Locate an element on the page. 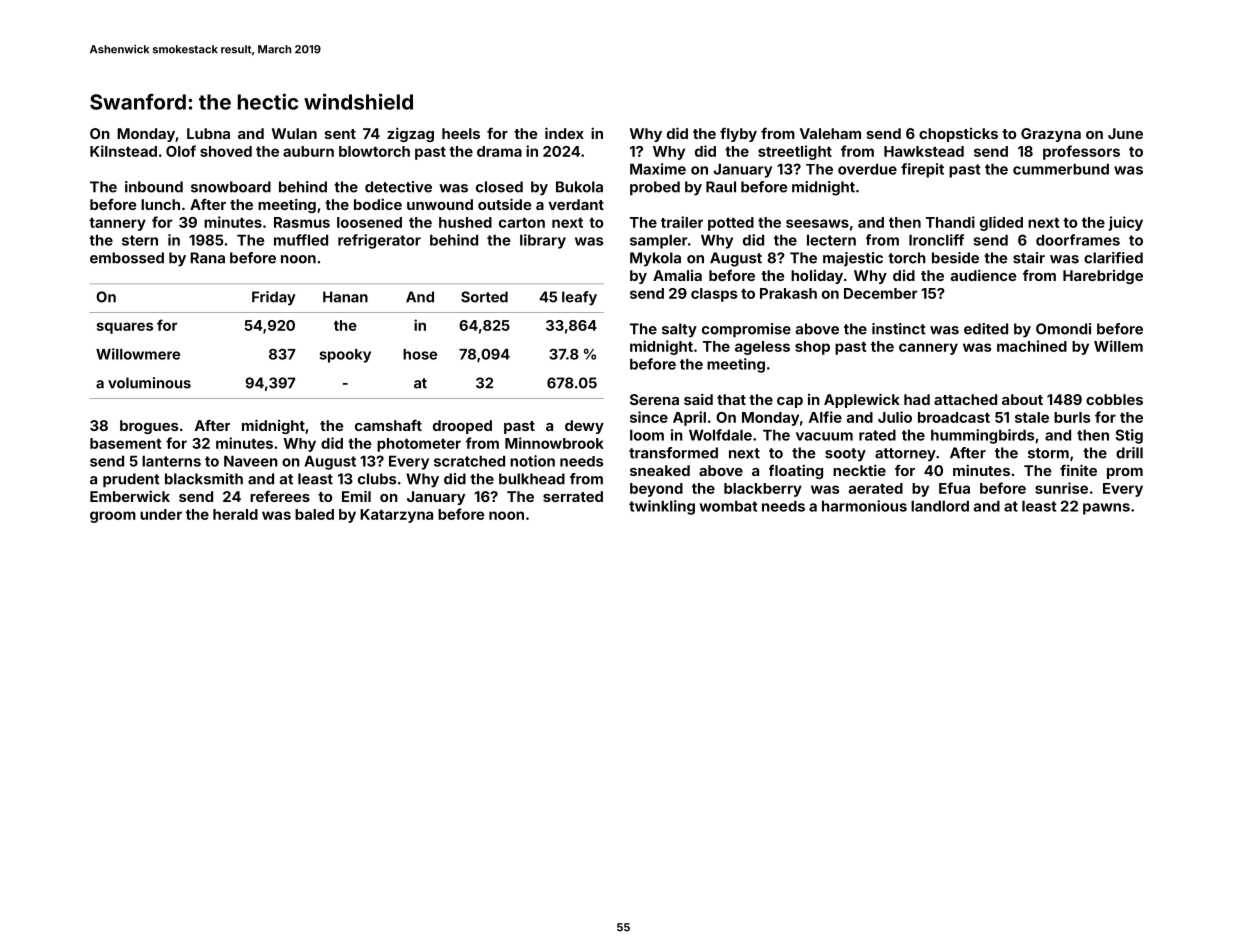 This page has height=952, width=1233. landlord is located at coordinates (940, 506).
